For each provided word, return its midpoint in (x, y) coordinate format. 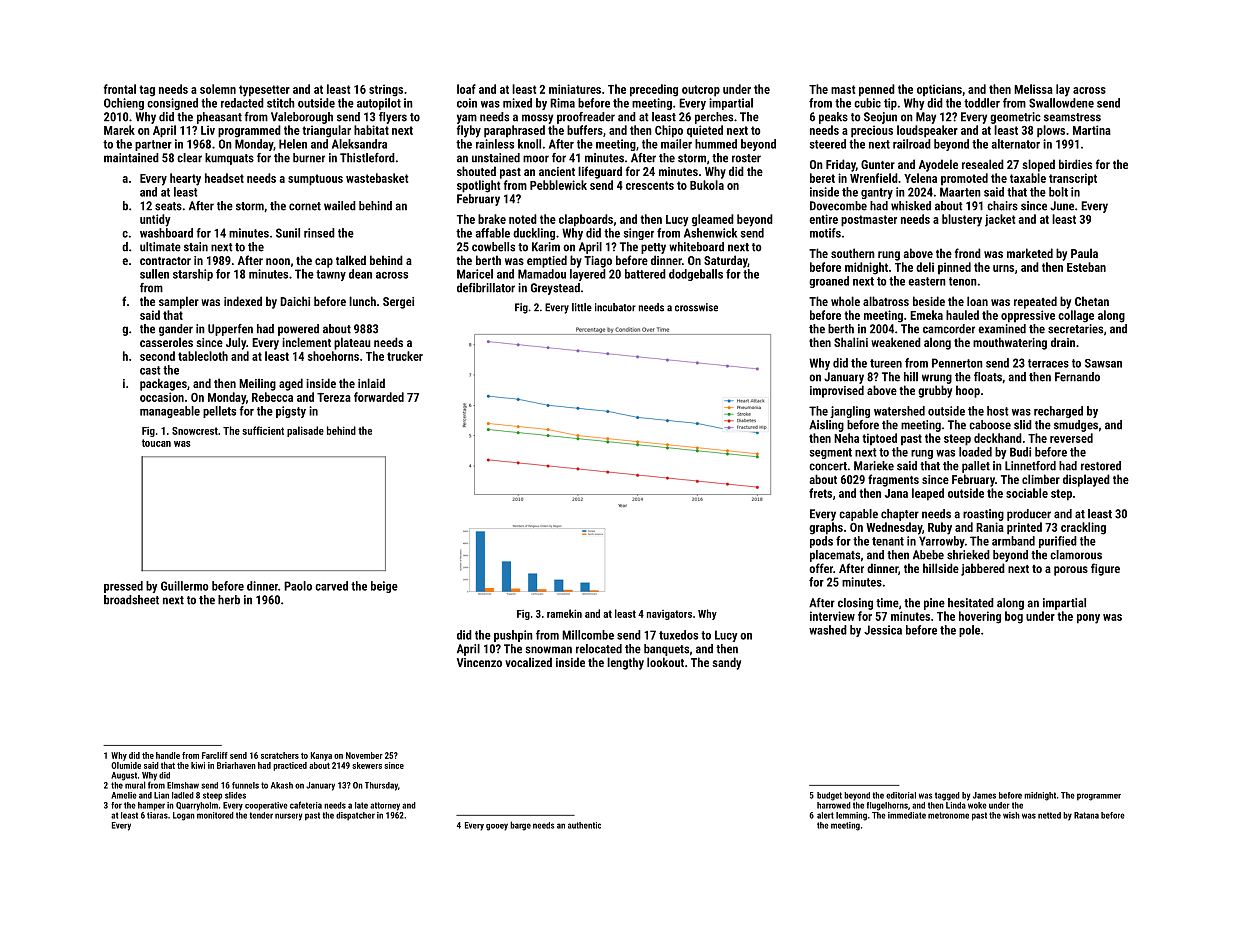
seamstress (1072, 117)
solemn (218, 89)
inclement (306, 342)
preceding (654, 90)
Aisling (826, 426)
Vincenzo (479, 662)
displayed (1086, 480)
